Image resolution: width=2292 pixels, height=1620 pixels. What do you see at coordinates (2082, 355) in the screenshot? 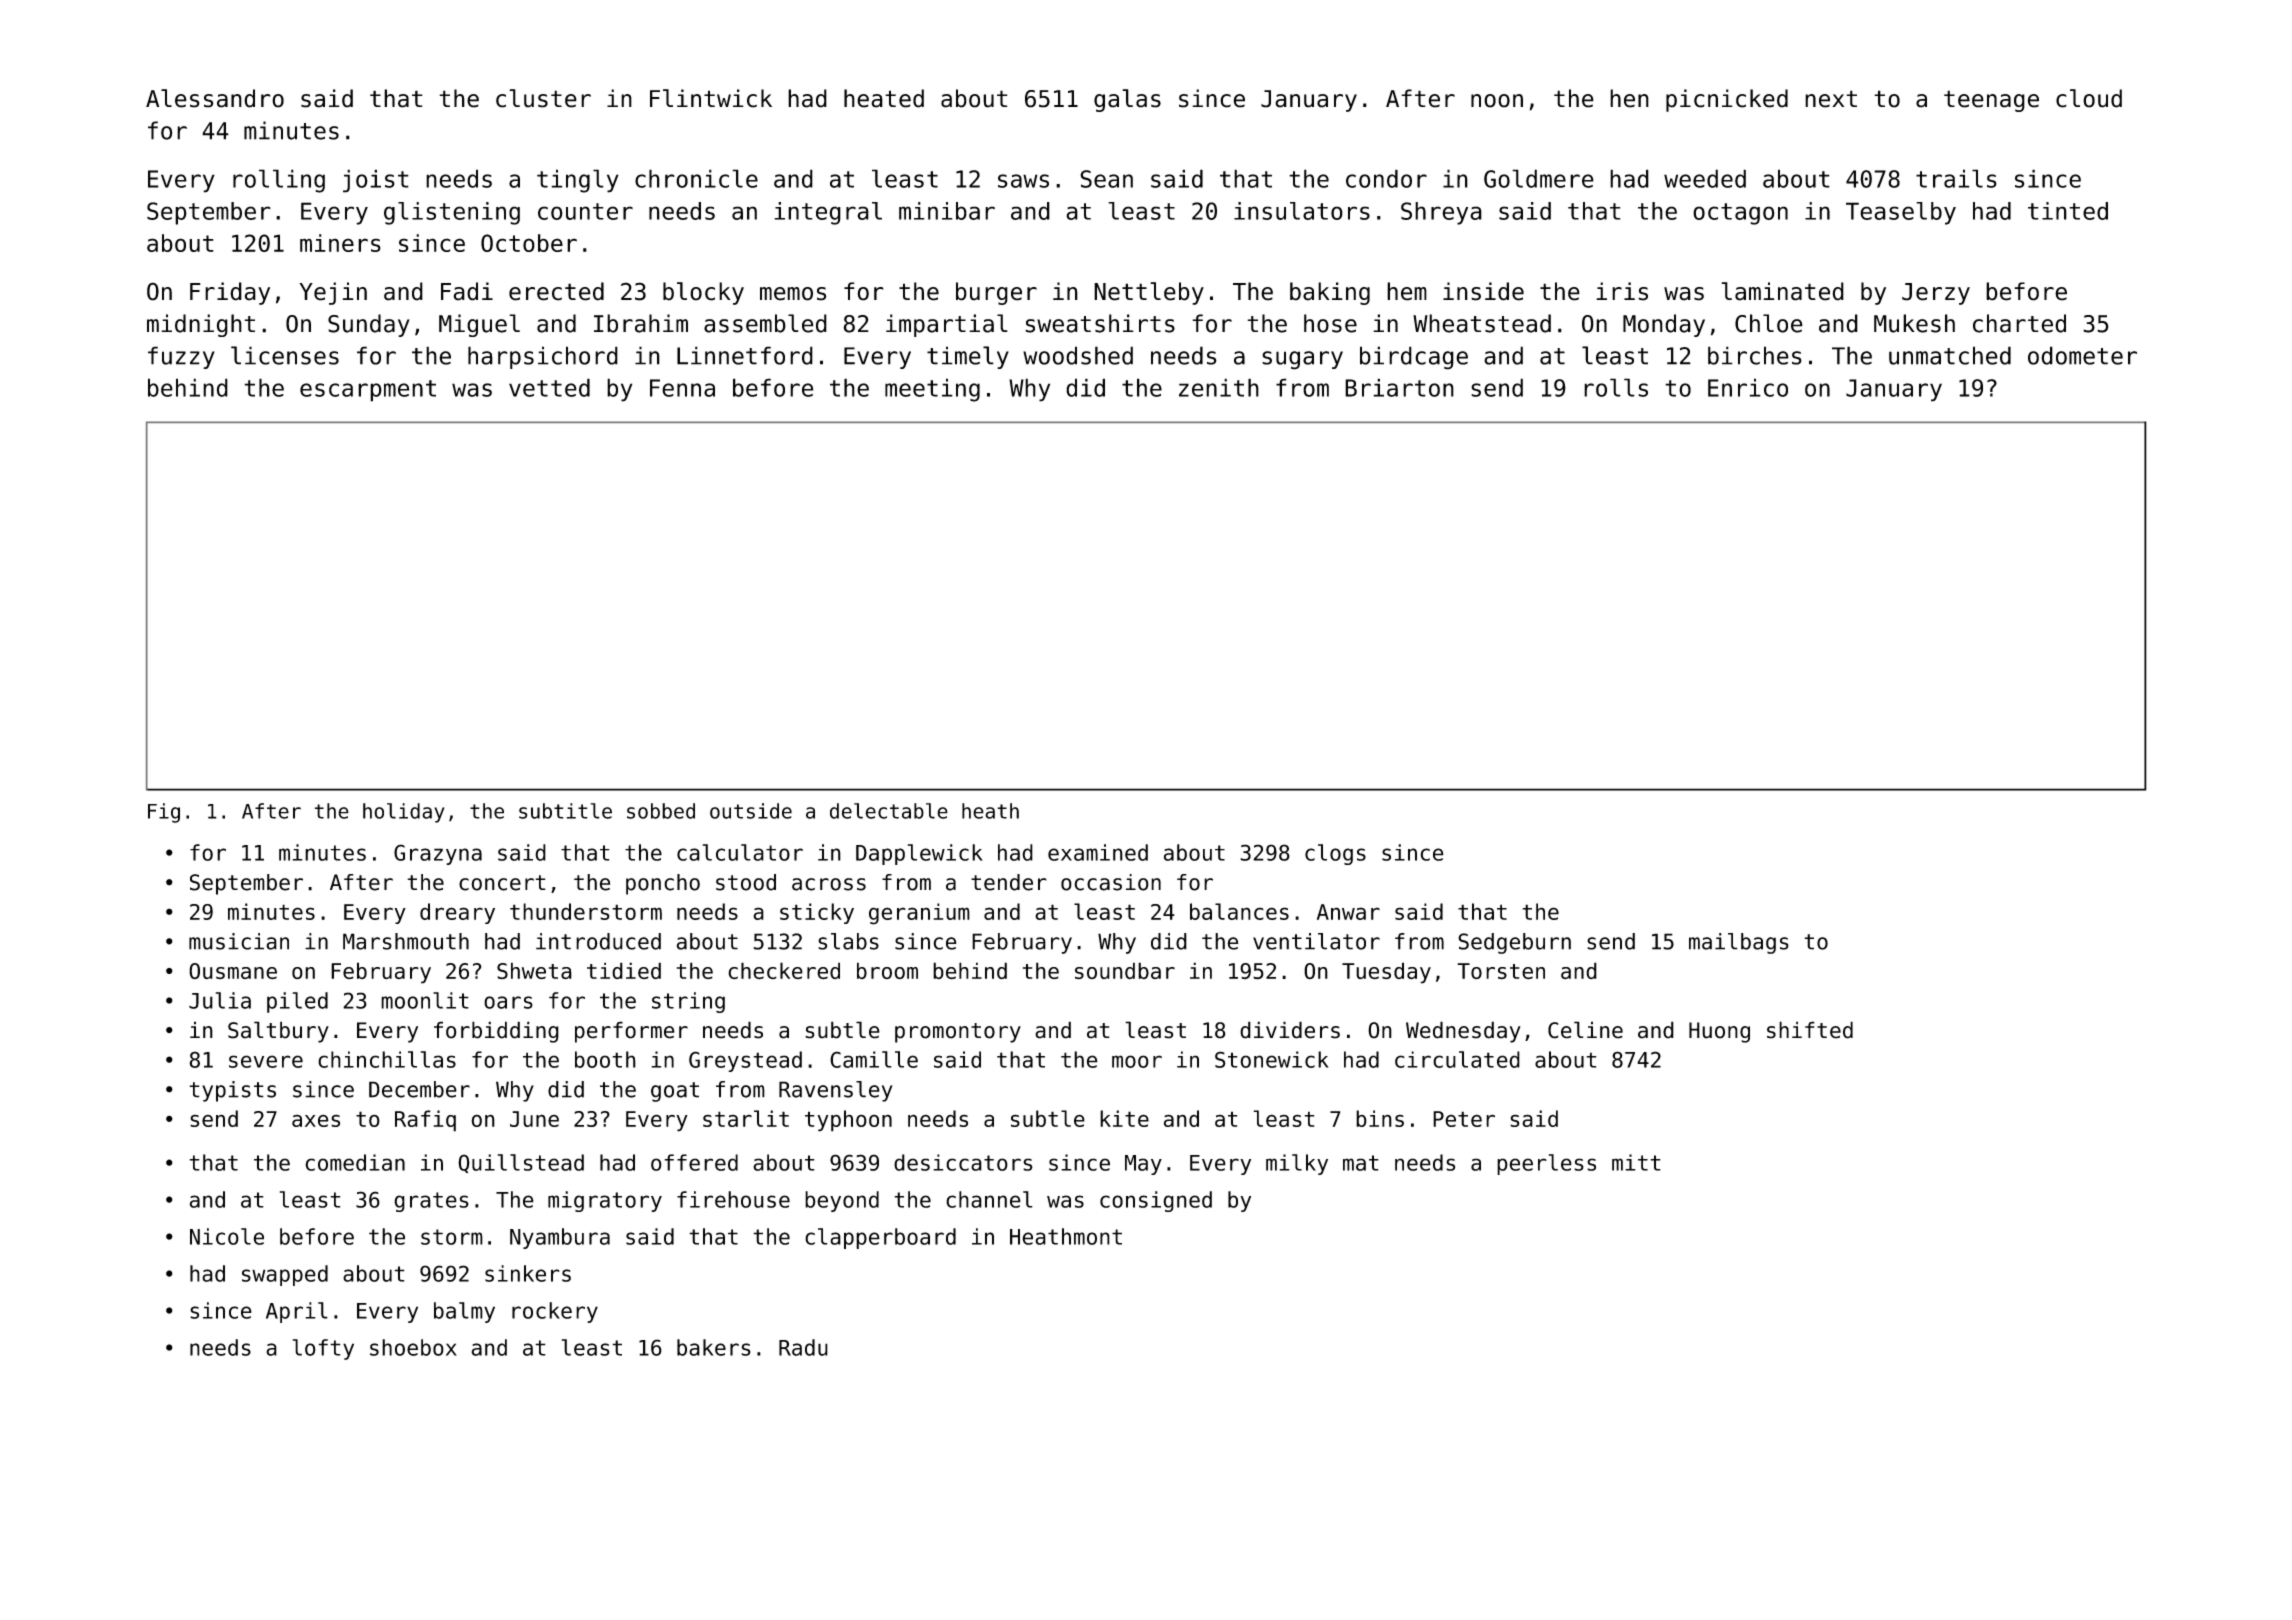
I see `odometer` at bounding box center [2082, 355].
